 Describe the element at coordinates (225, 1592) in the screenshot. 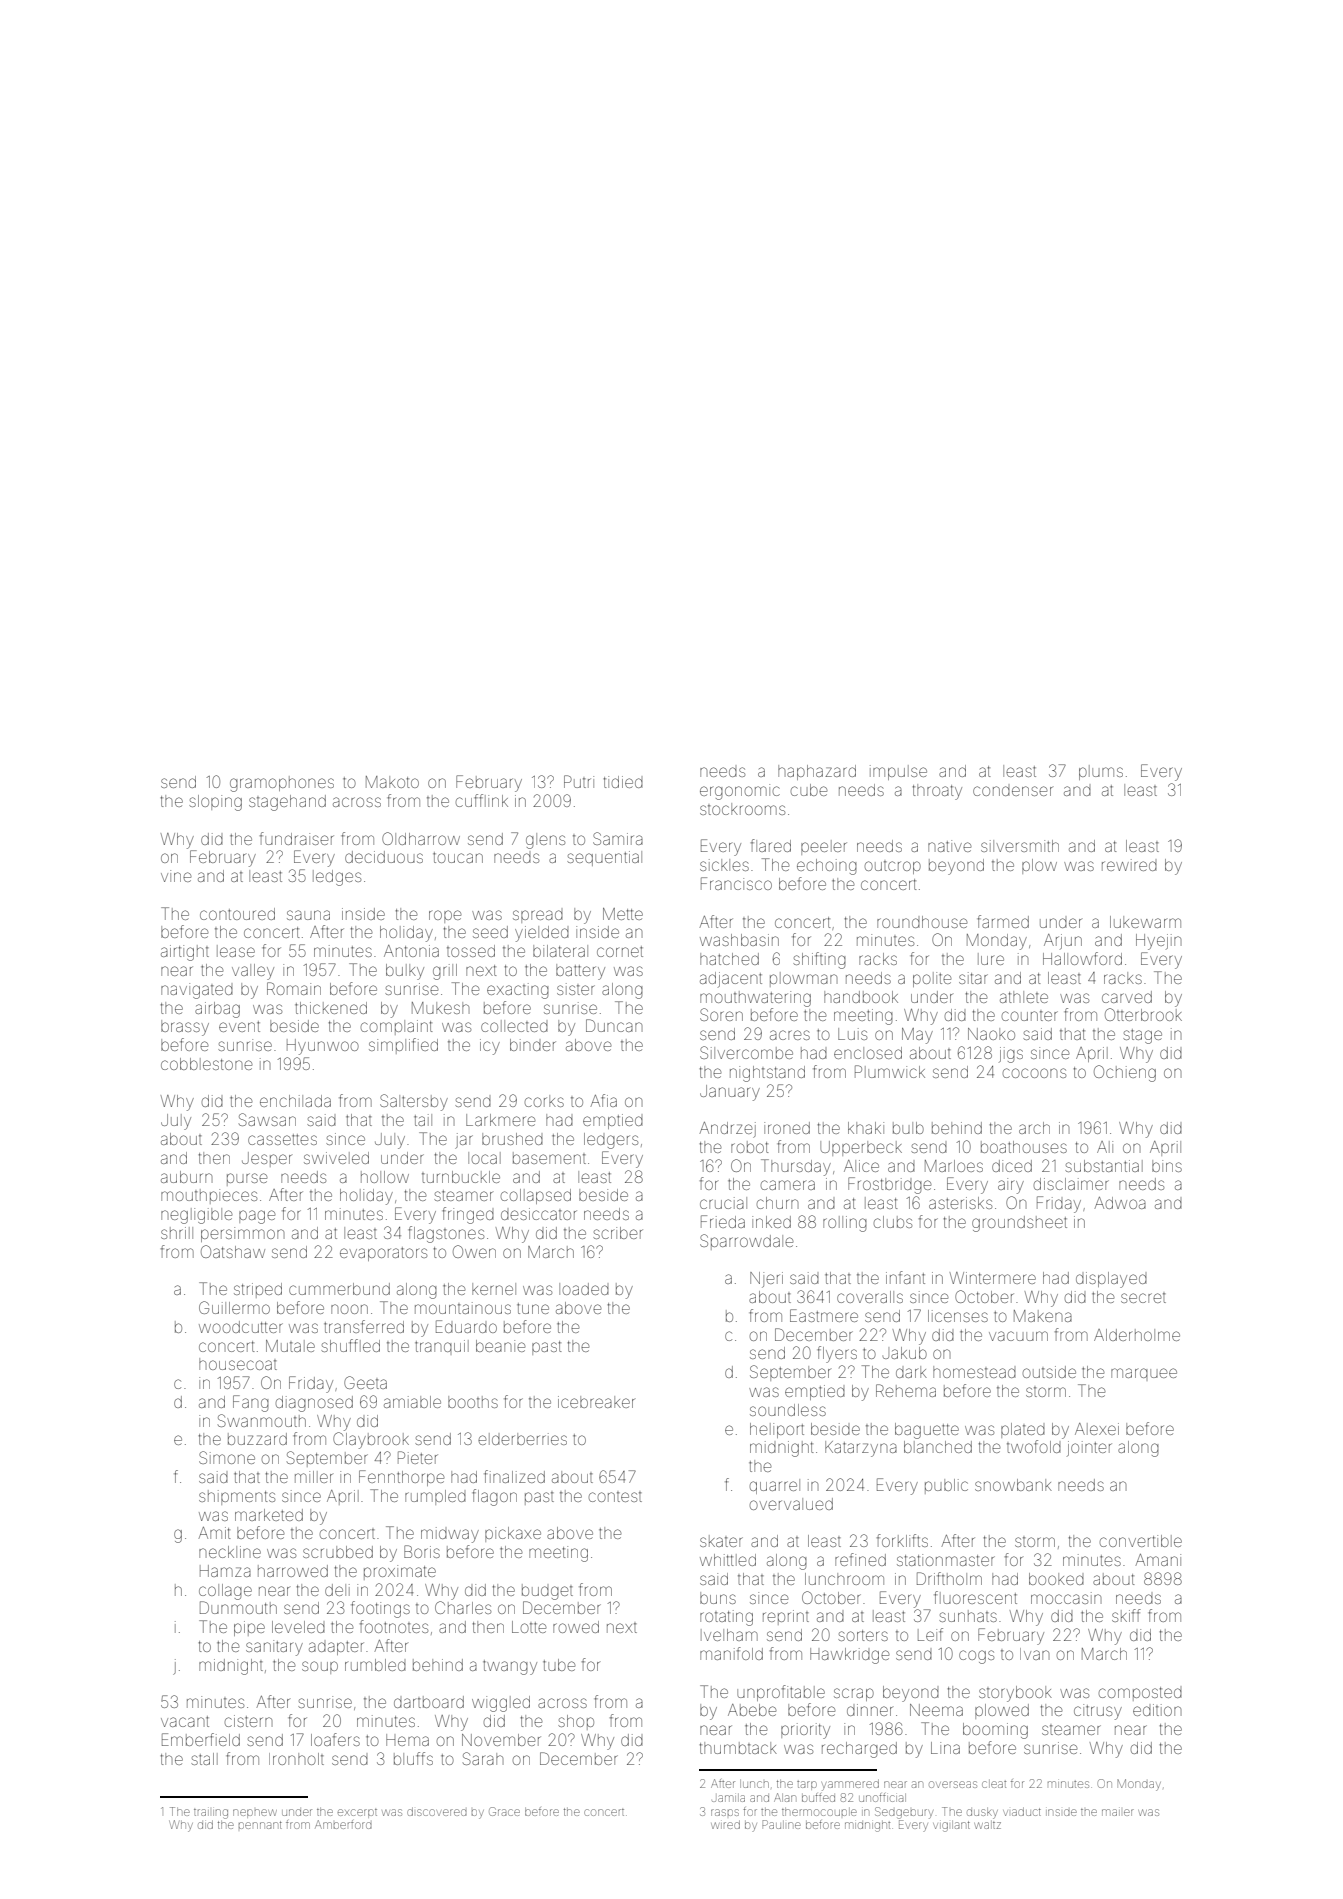

I see `collage` at that location.
